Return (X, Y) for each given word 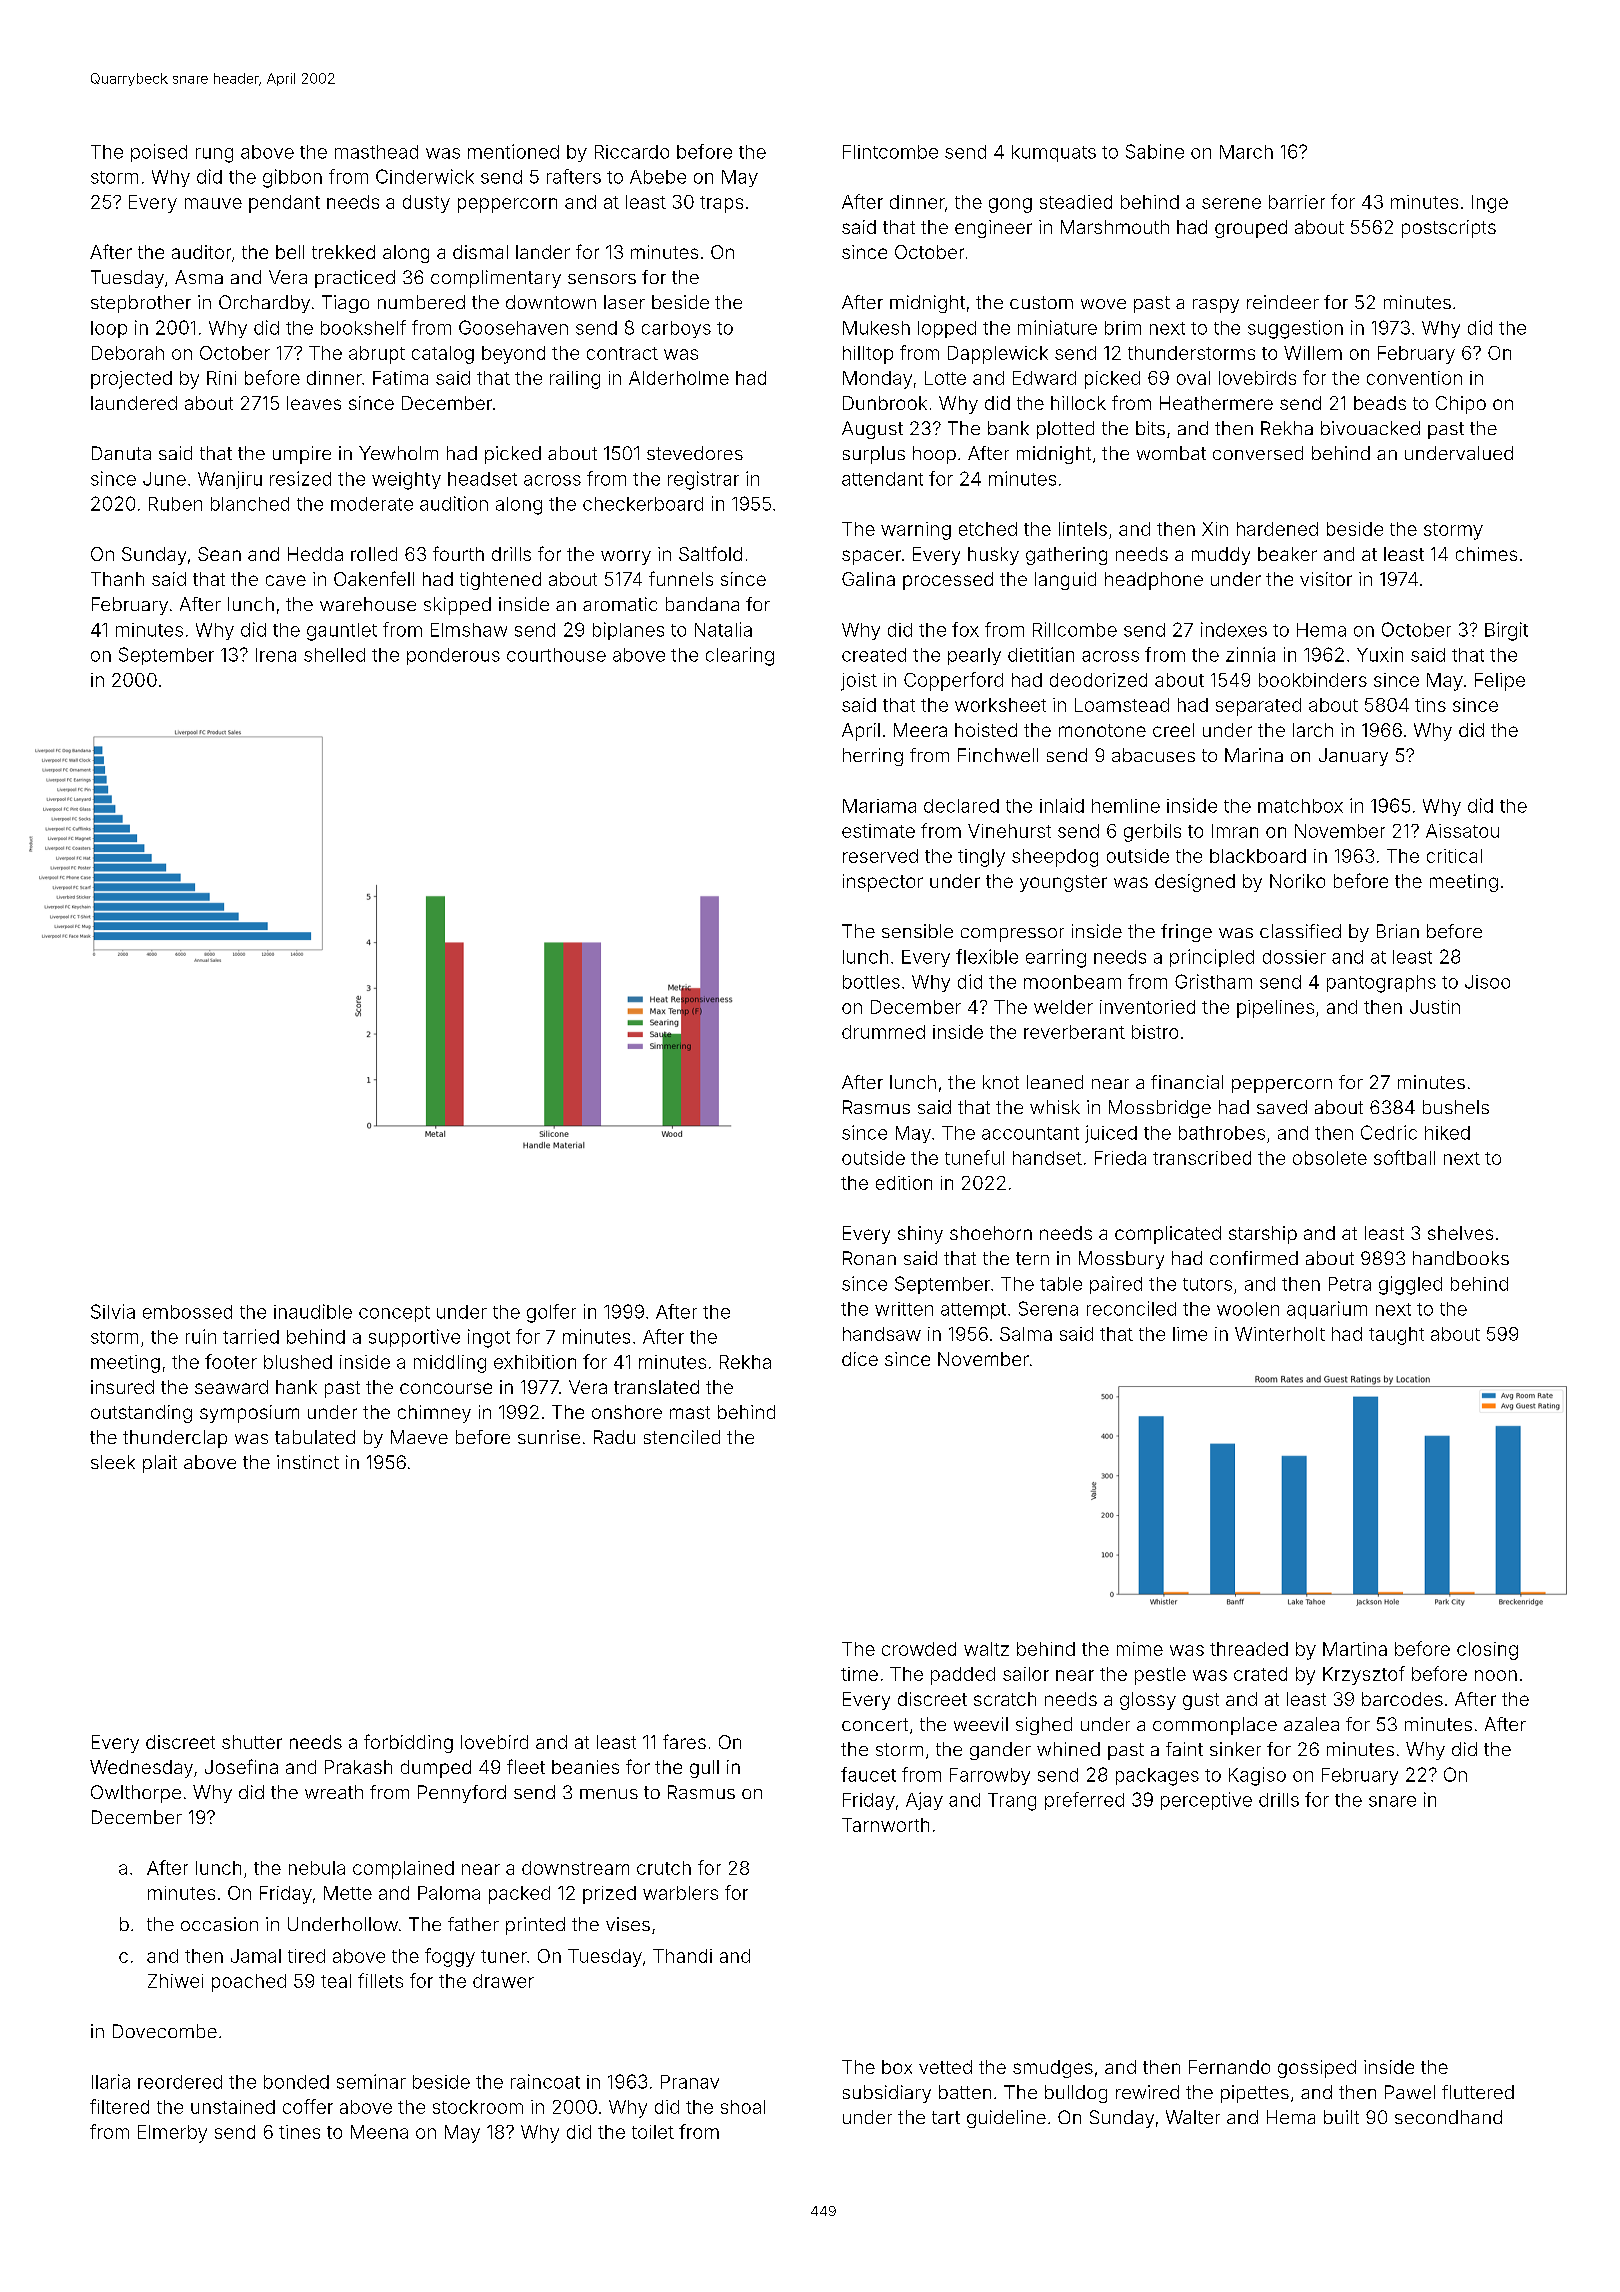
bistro (1155, 1032)
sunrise (549, 1437)
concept (394, 1314)
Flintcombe (890, 152)
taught (1396, 1336)
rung (214, 155)
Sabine (1155, 151)
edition (904, 1183)
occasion (219, 1924)
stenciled (682, 1437)
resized (300, 478)
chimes (1486, 554)
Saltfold (710, 553)
